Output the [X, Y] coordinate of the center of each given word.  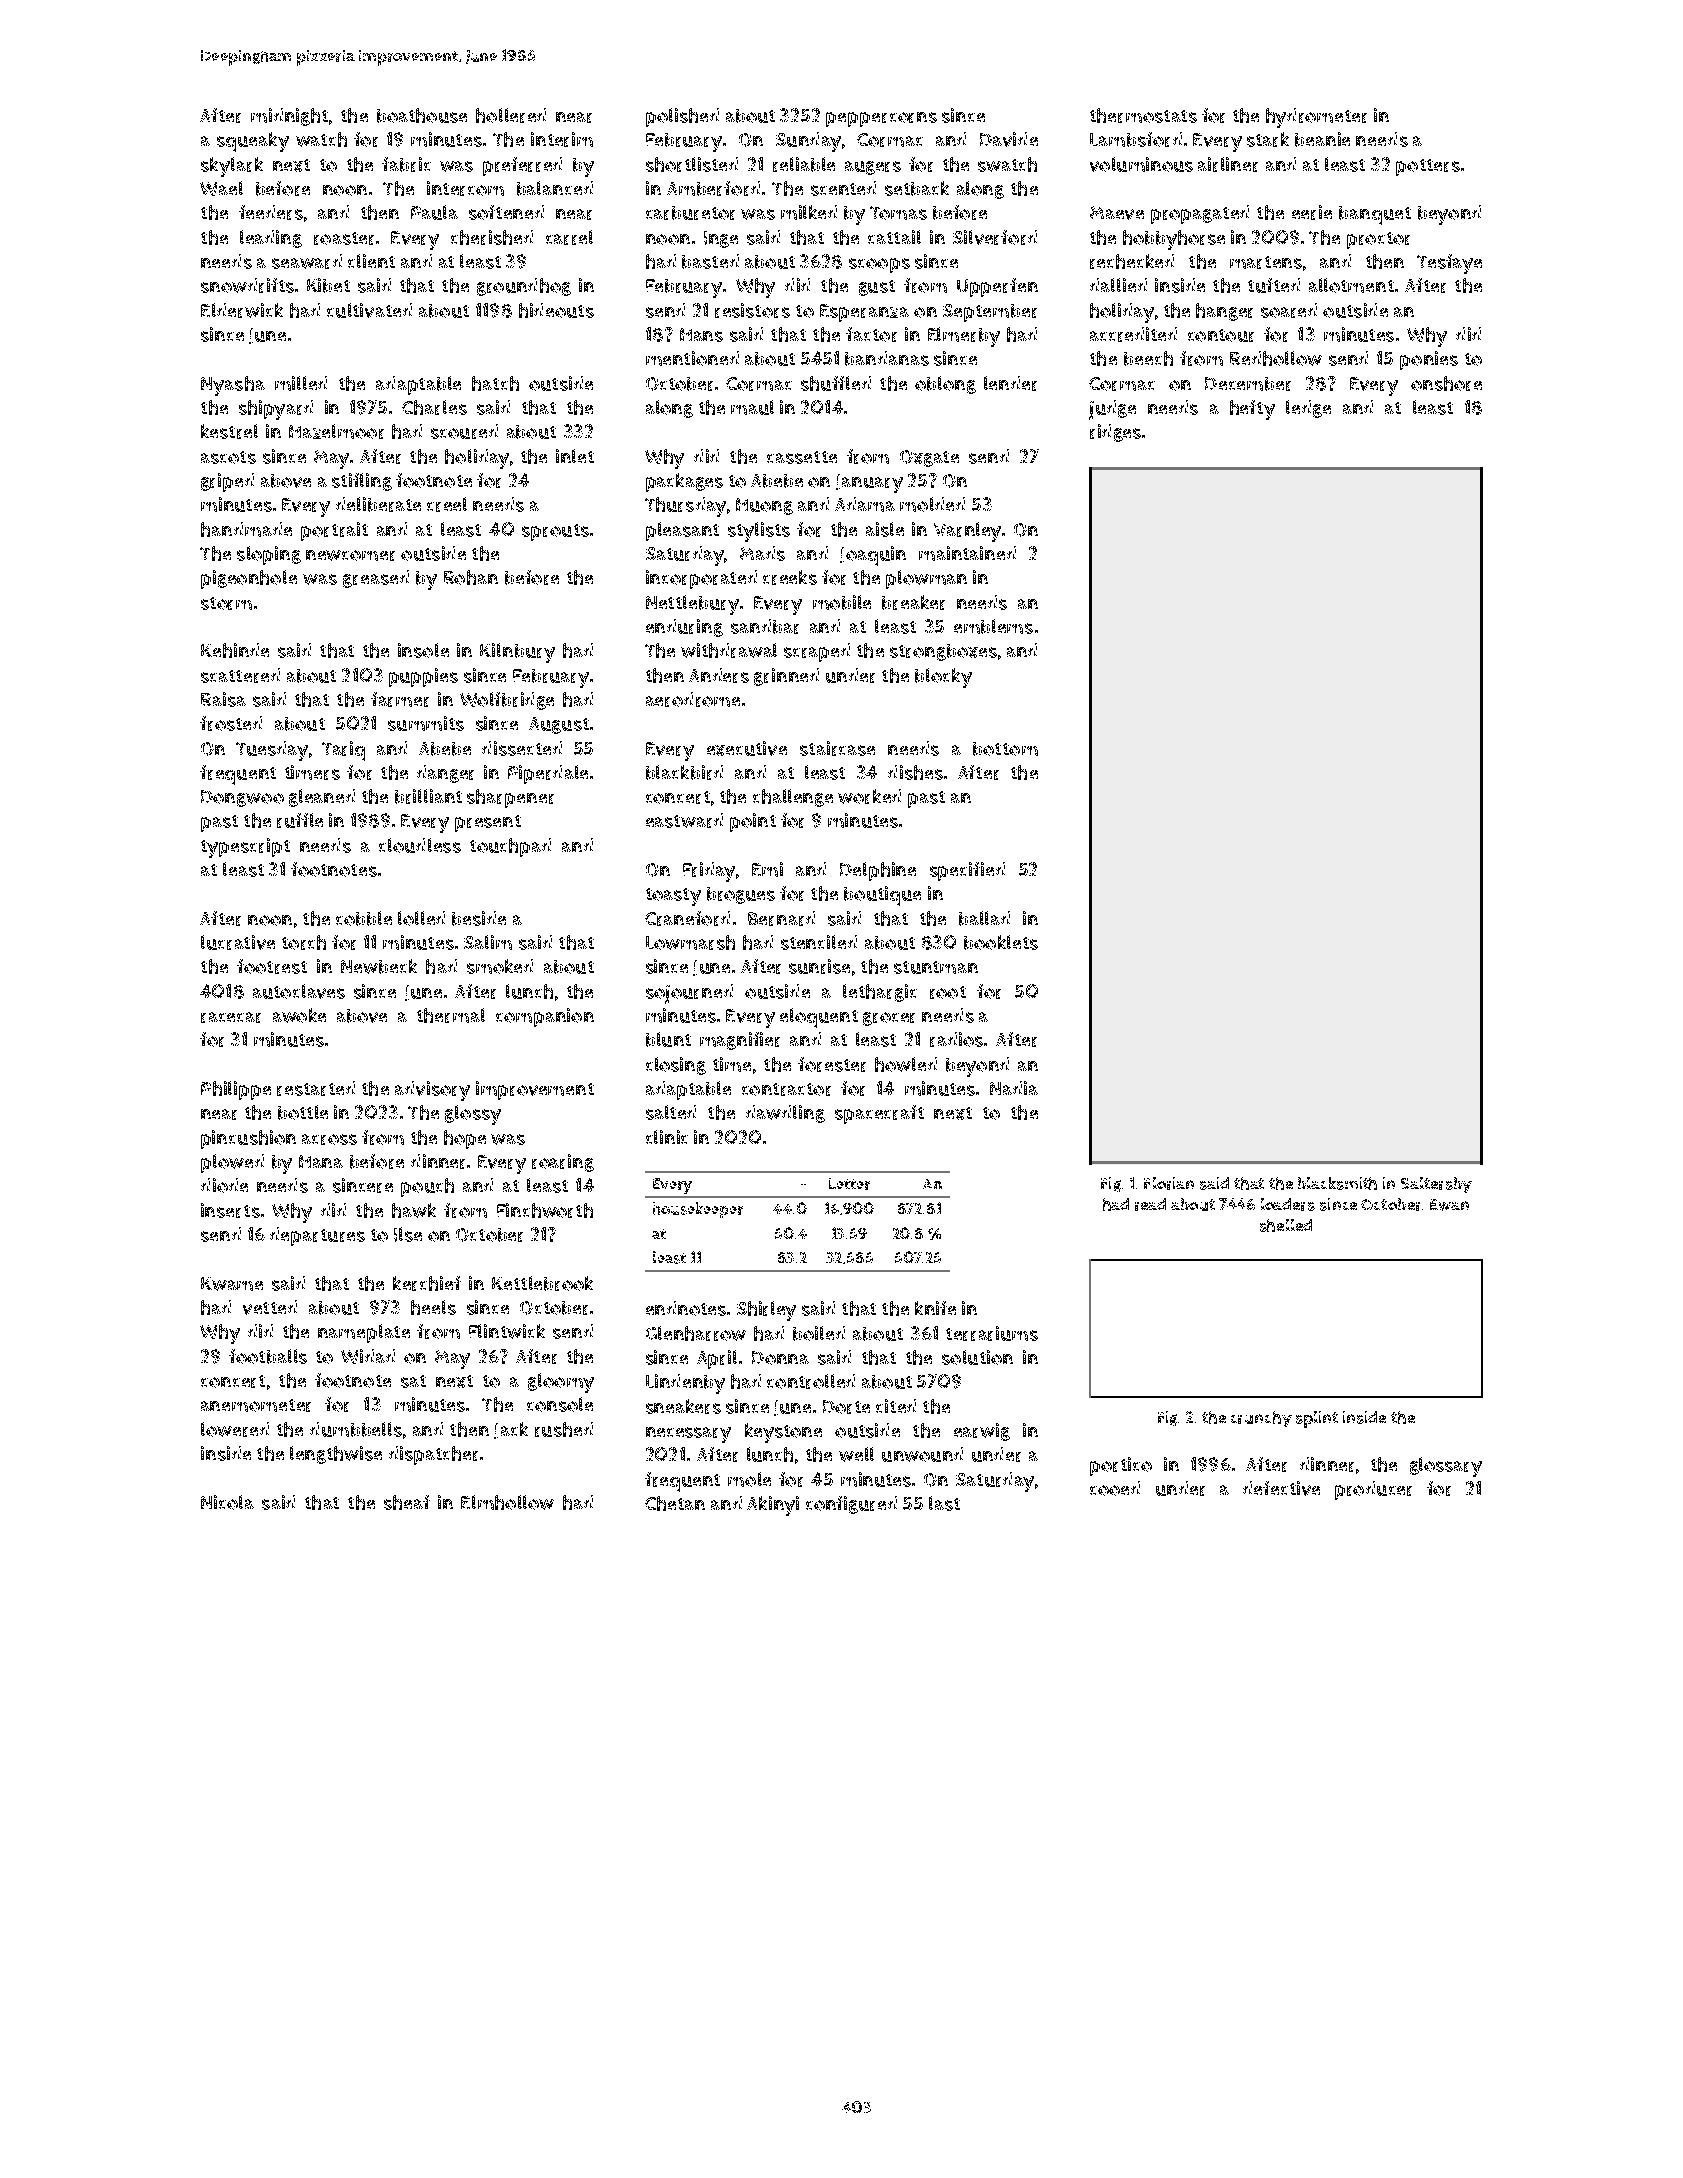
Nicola [227, 1502]
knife [935, 1308]
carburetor [690, 213]
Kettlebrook [542, 1283]
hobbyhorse [1174, 240]
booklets [1001, 942]
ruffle [300, 820]
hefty [1252, 410]
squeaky [253, 142]
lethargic [880, 993]
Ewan [1449, 1205]
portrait [334, 531]
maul [752, 407]
